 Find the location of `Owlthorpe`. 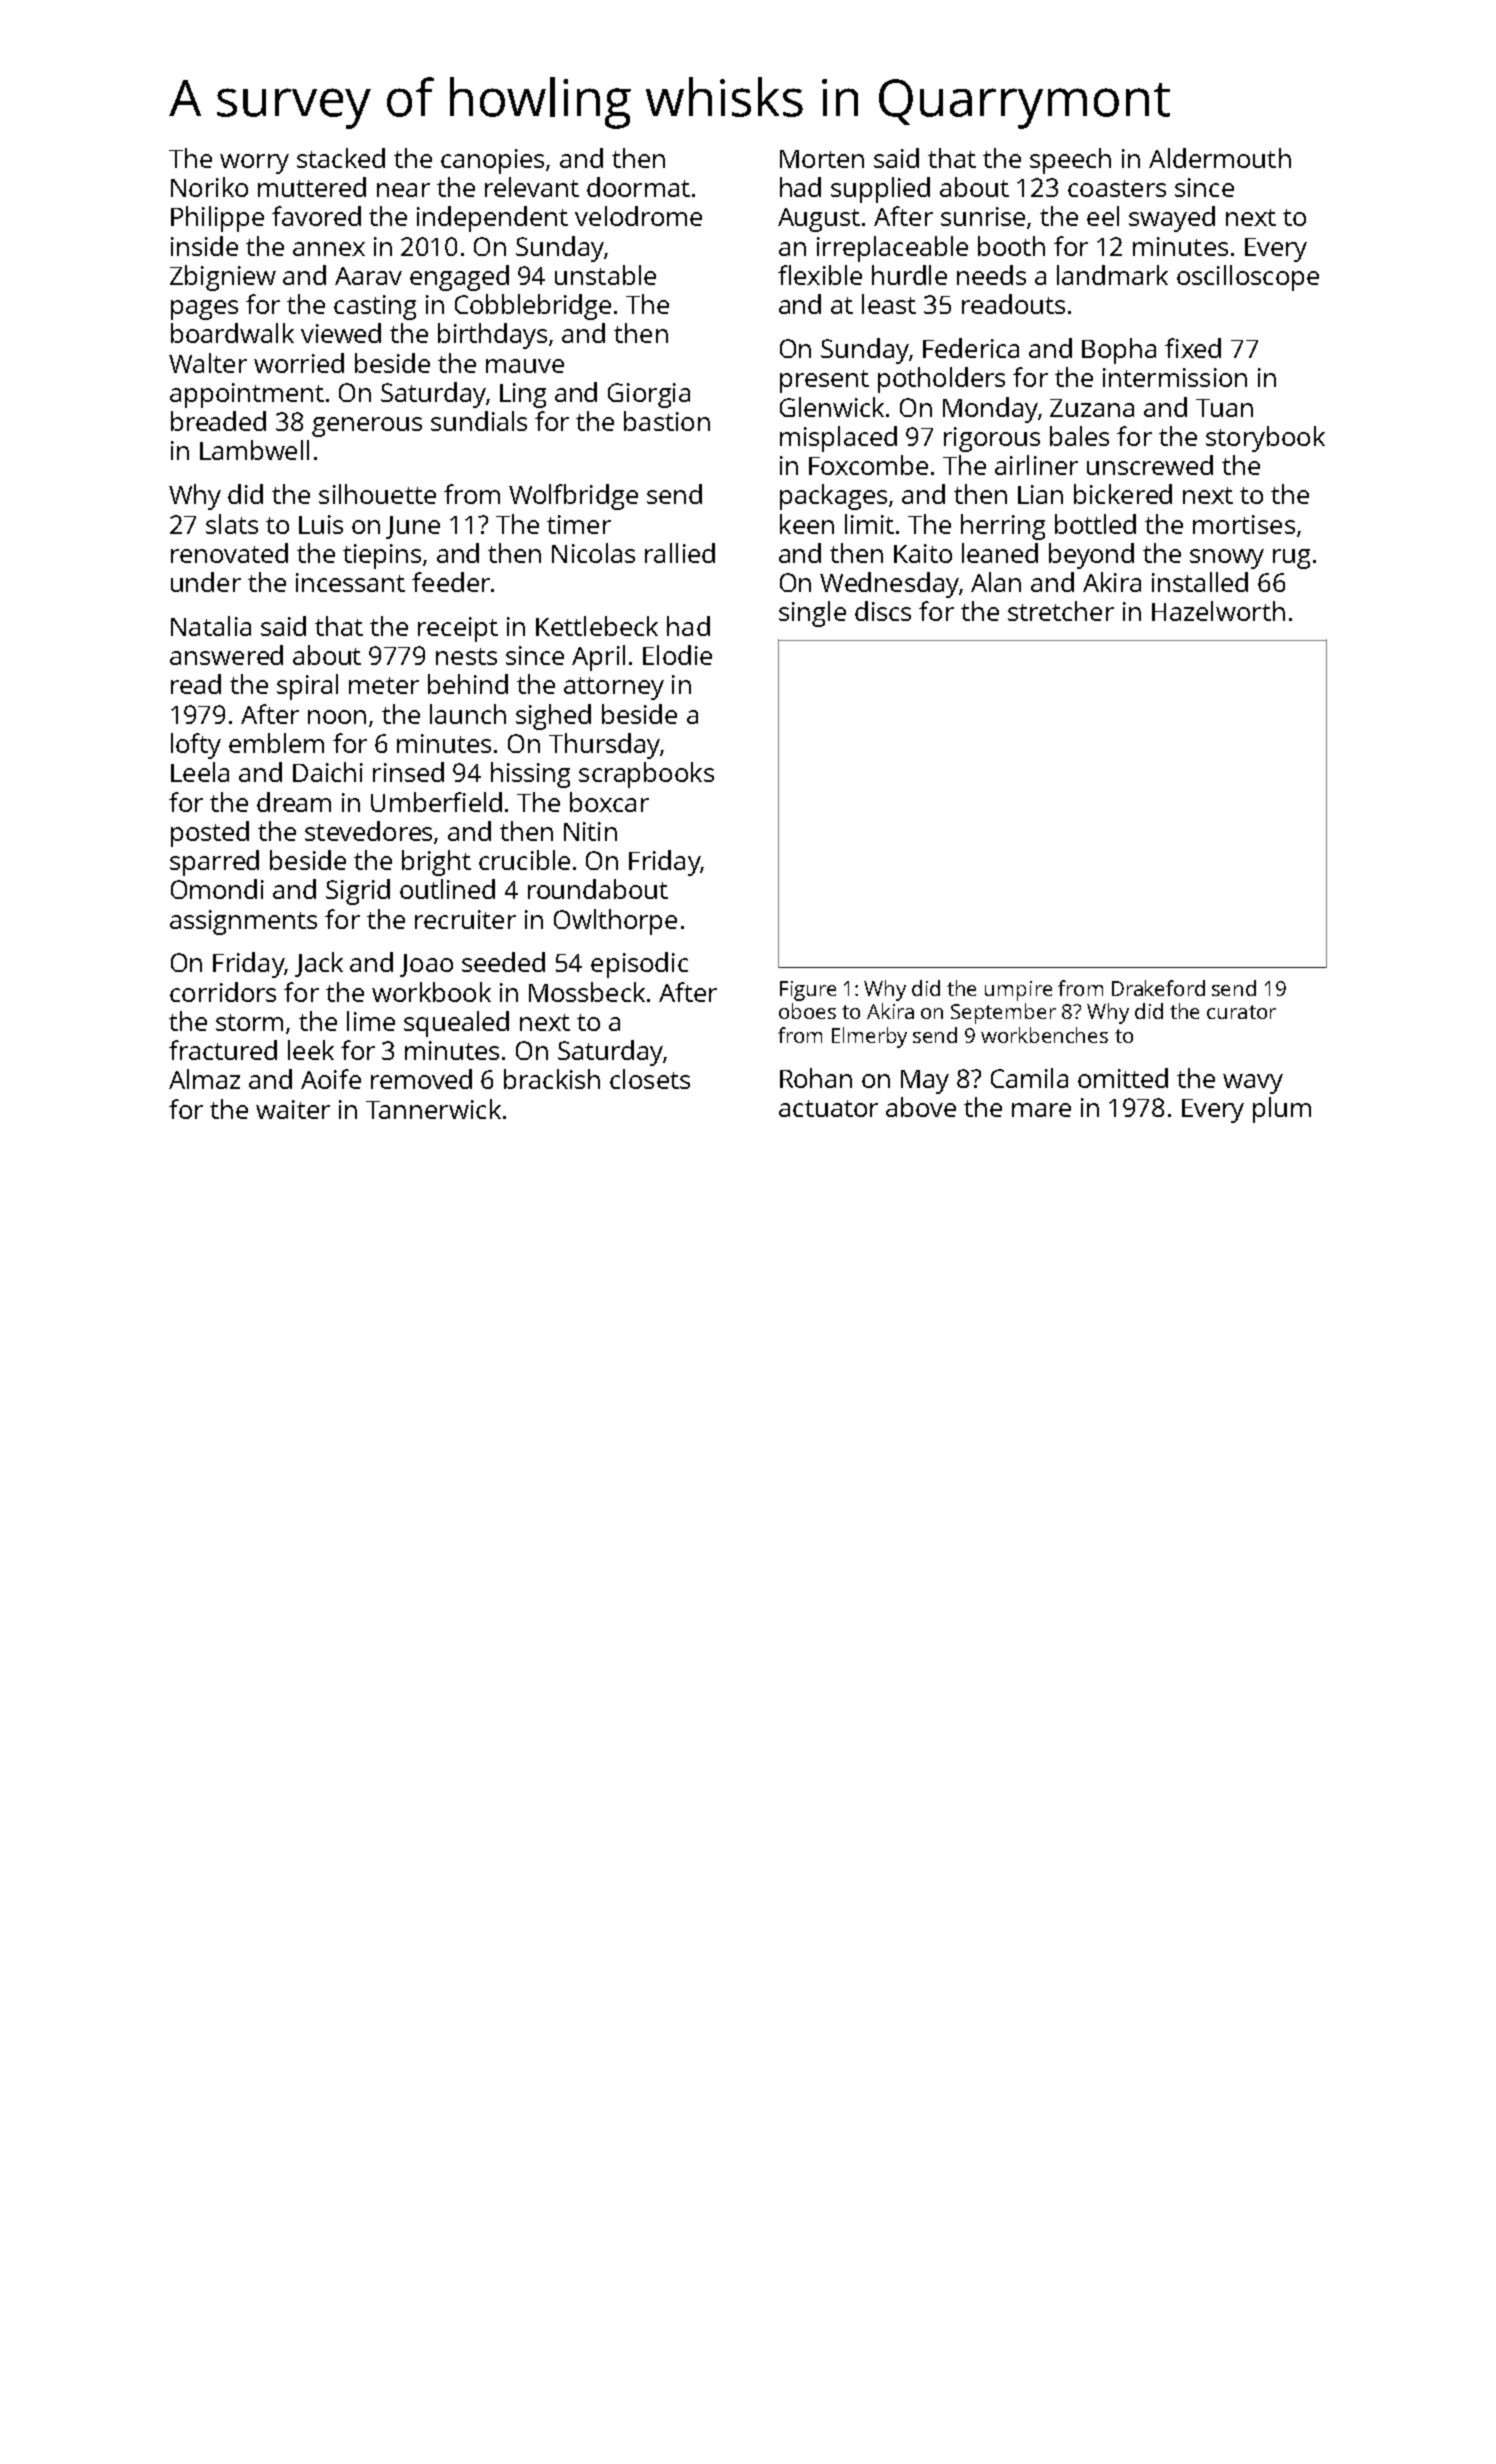

Owlthorpe is located at coordinates (615, 922).
